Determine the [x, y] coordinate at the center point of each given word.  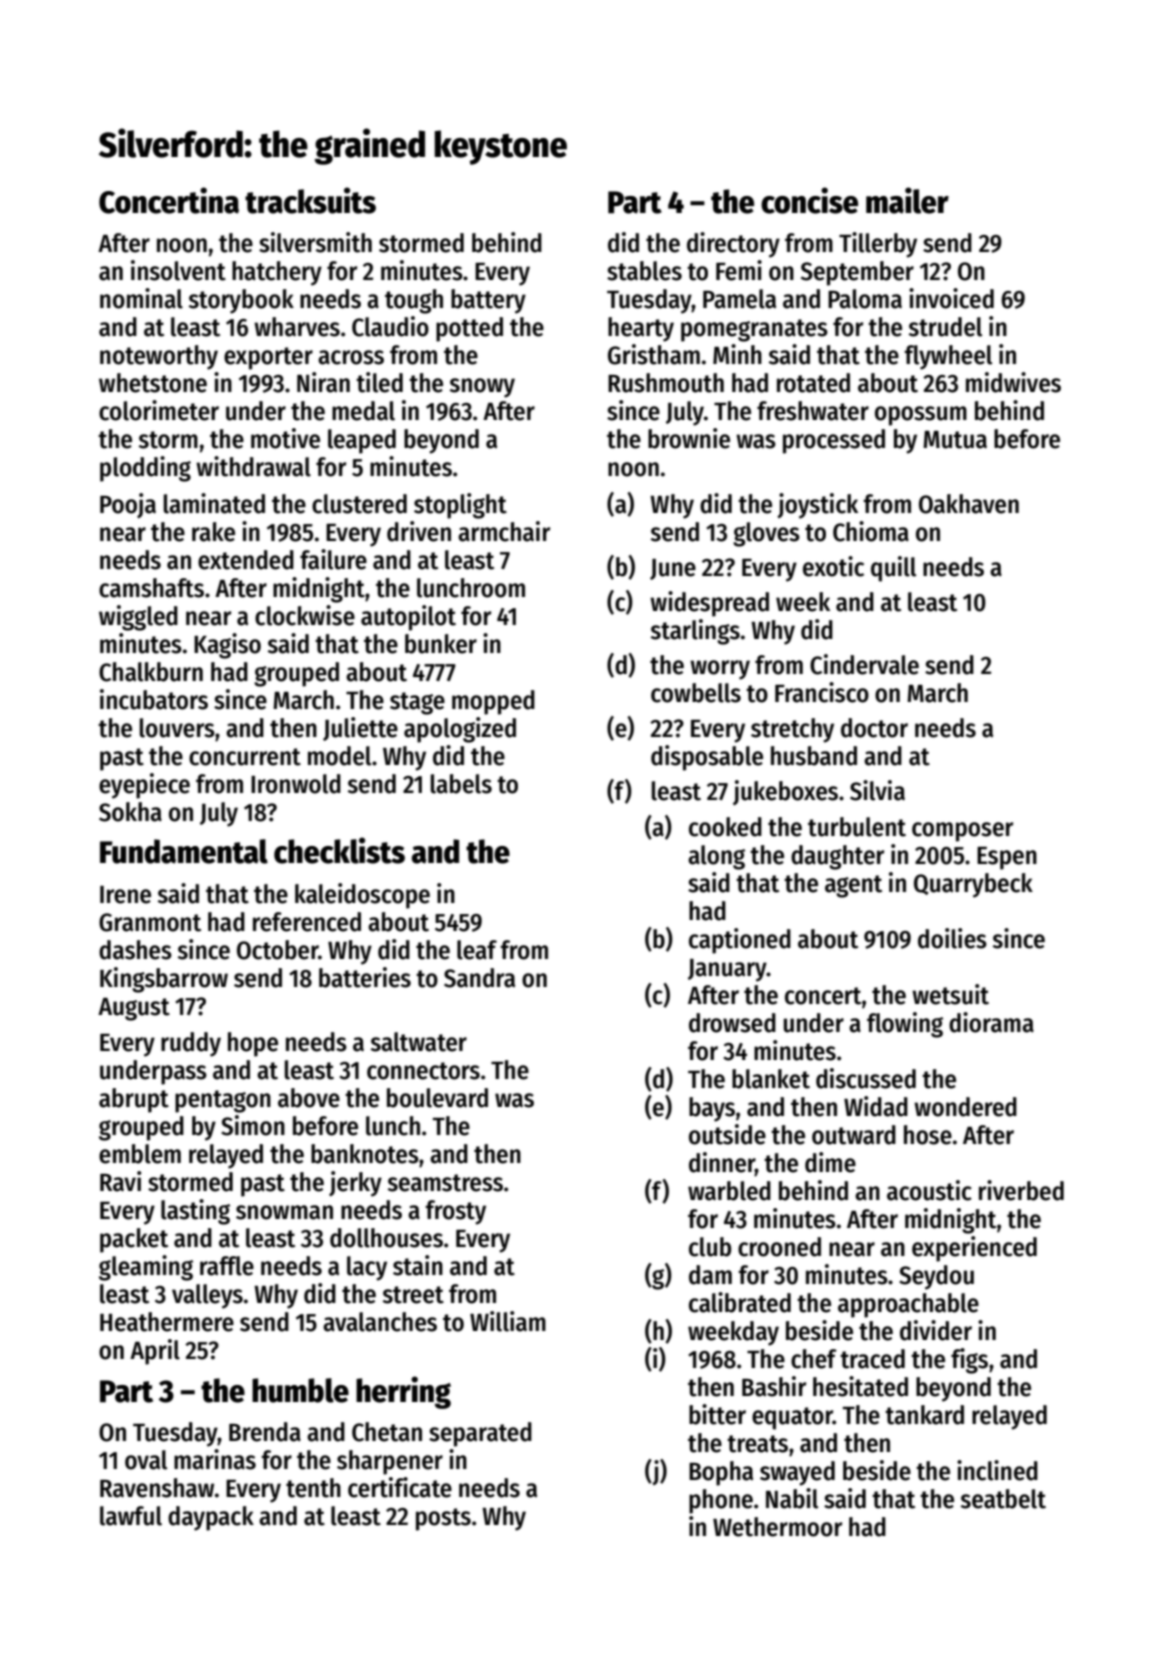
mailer [907, 200]
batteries [365, 977]
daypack [211, 1518]
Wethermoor [777, 1527]
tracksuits [310, 200]
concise [809, 200]
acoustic [929, 1190]
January [727, 970]
